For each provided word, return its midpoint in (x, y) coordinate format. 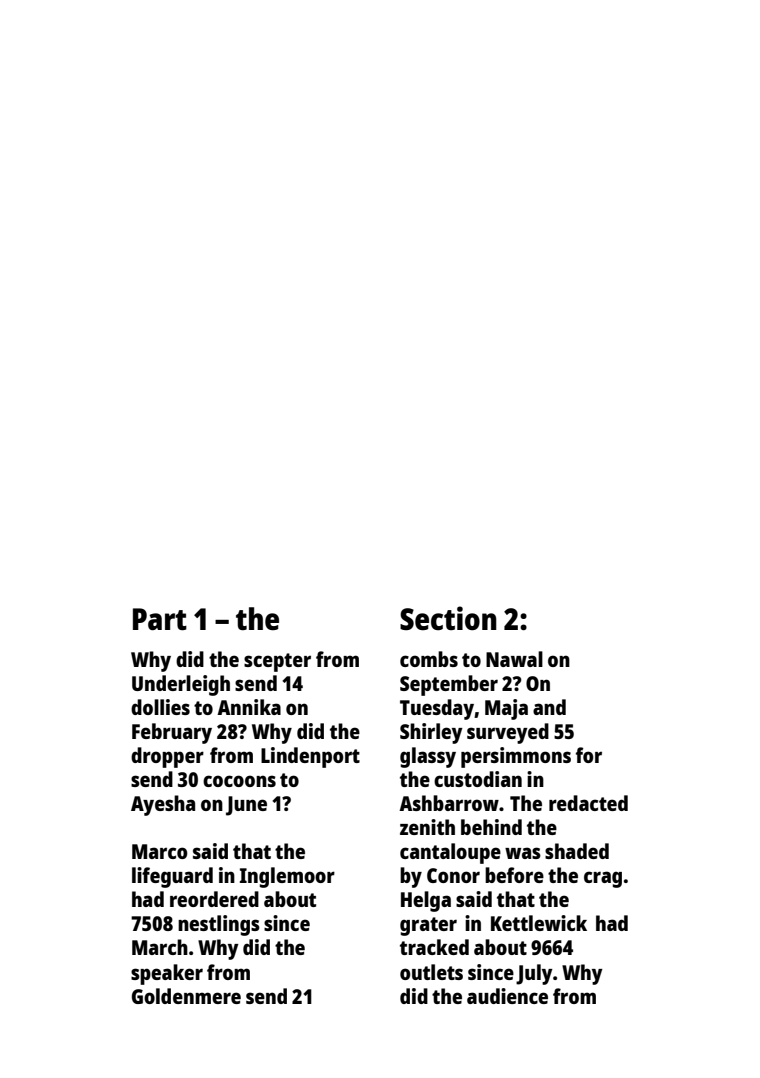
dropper (167, 757)
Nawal (514, 659)
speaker (167, 974)
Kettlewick (539, 923)
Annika (249, 707)
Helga (426, 901)
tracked (434, 947)
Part (160, 619)
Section (448, 618)
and (549, 707)
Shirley (431, 733)
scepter (277, 662)
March (160, 947)
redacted (588, 803)
